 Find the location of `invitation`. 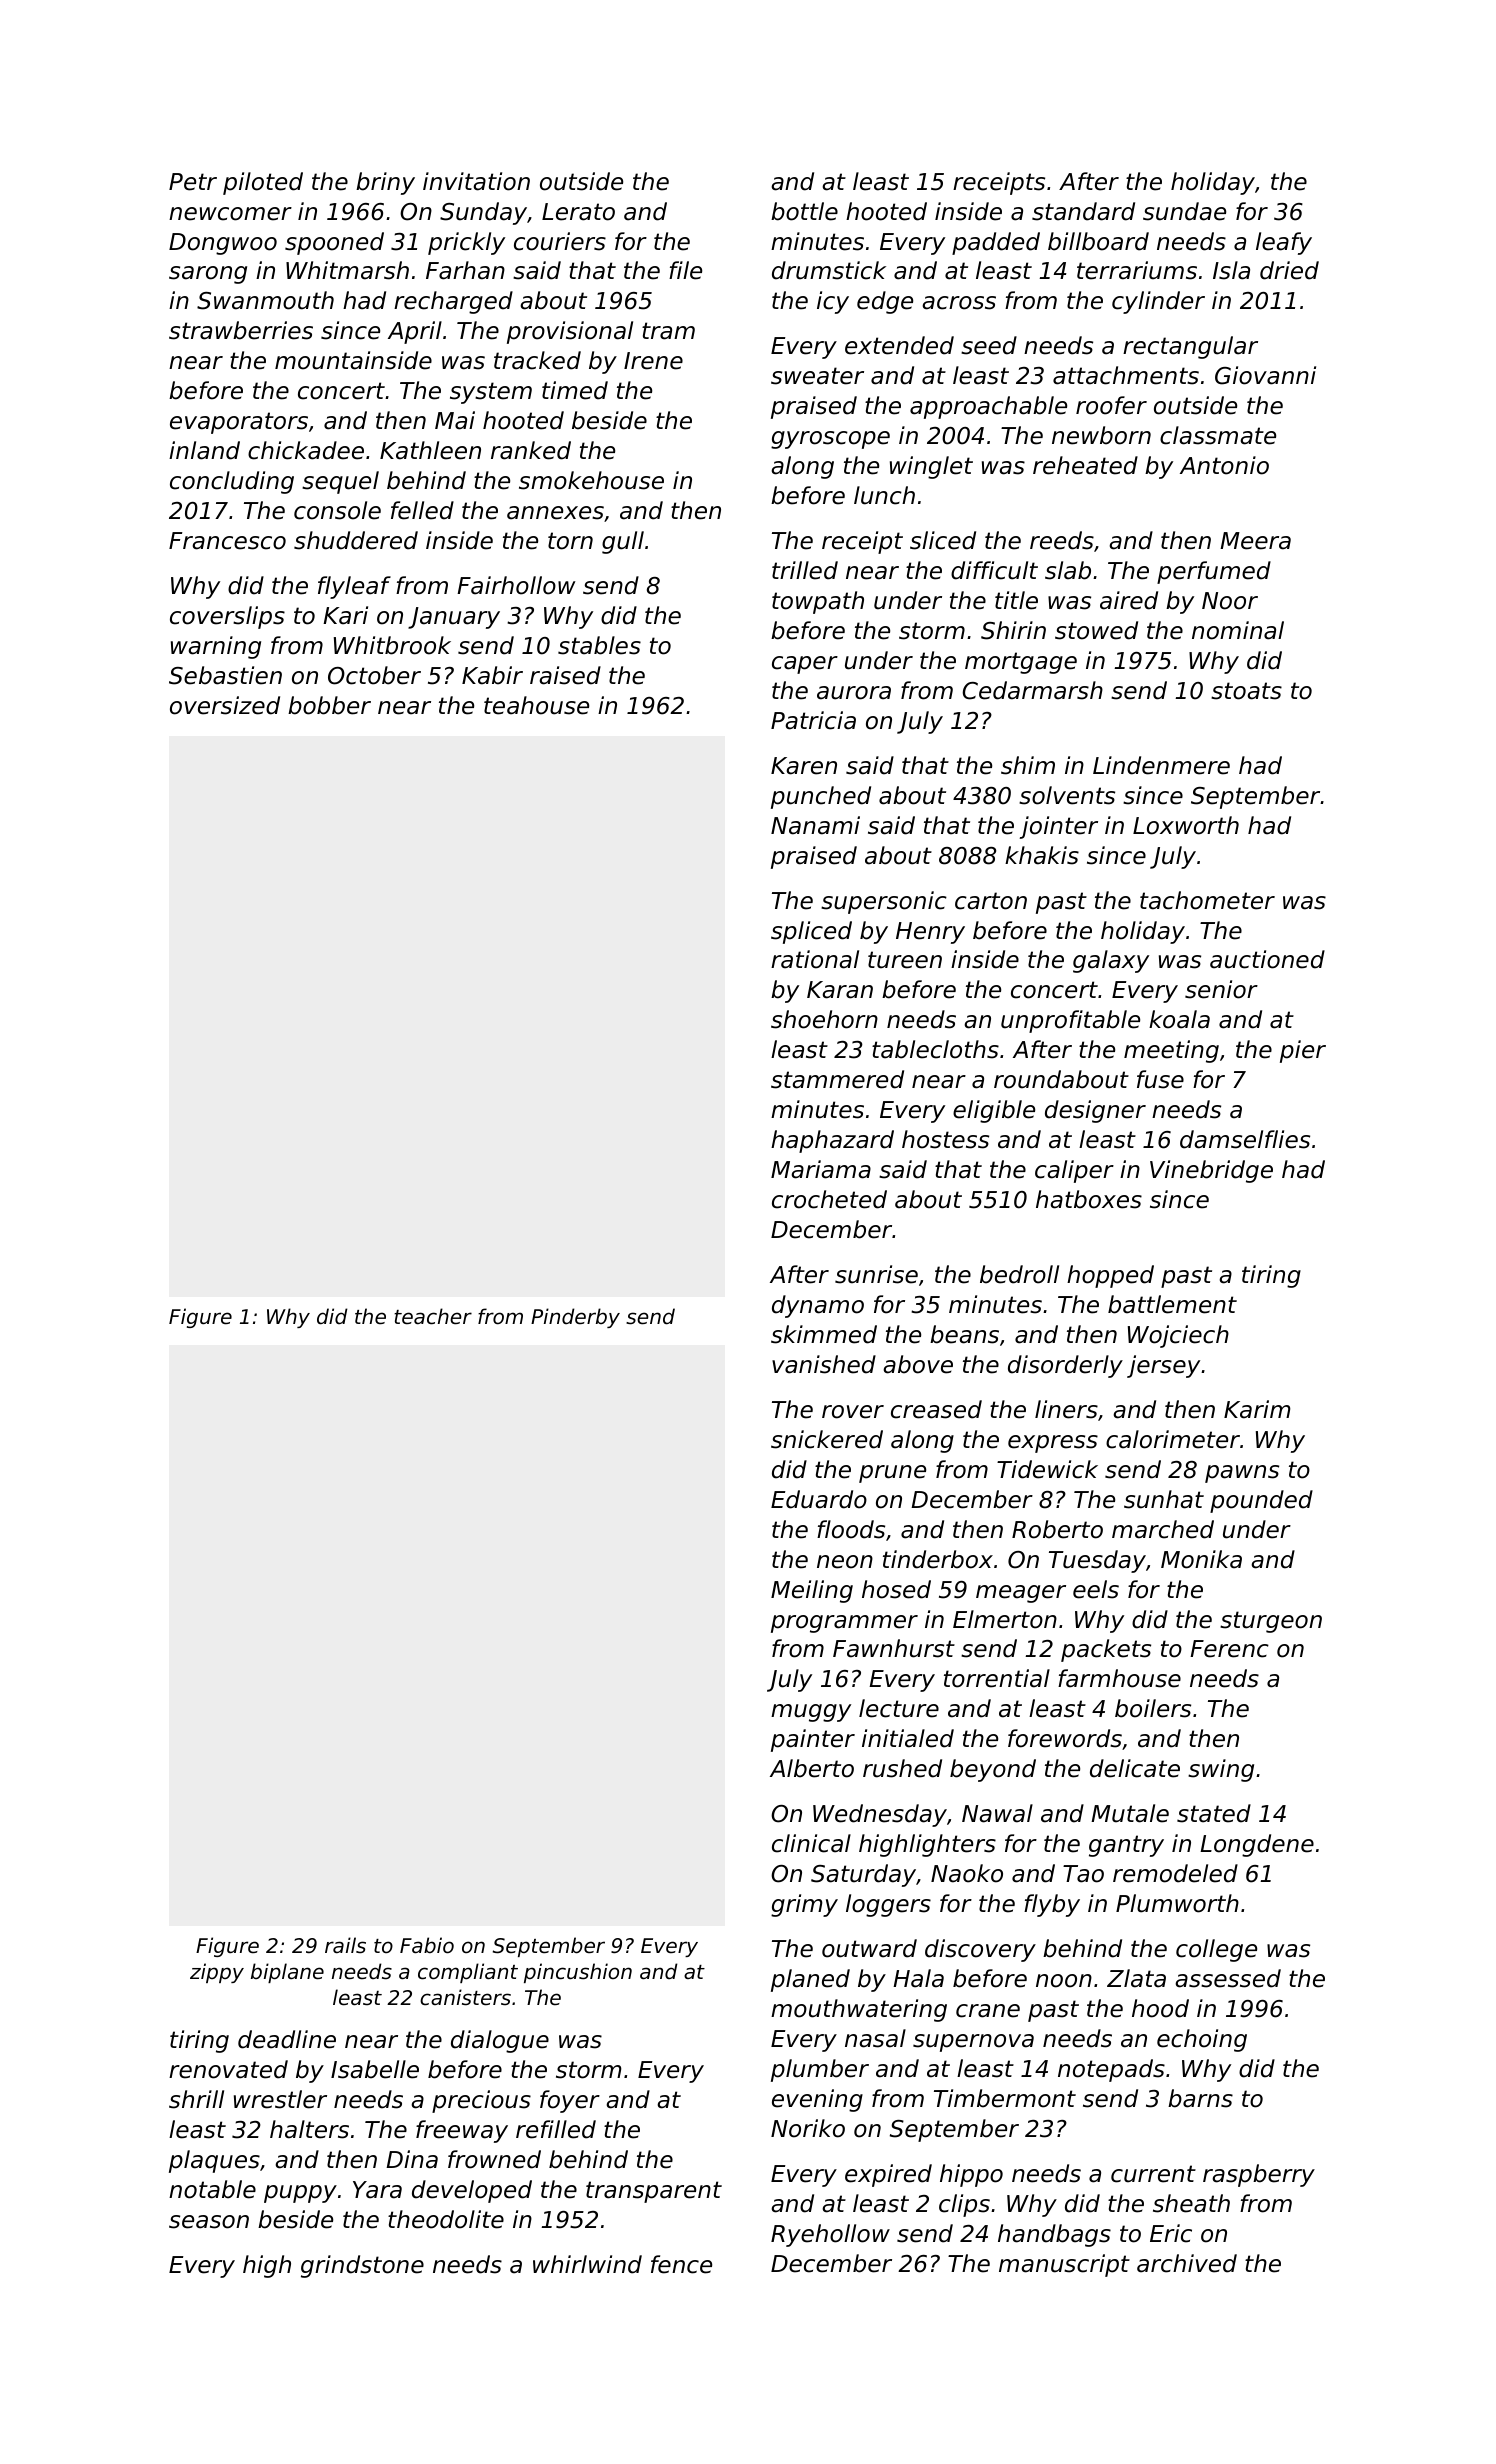

invitation is located at coordinates (476, 181).
